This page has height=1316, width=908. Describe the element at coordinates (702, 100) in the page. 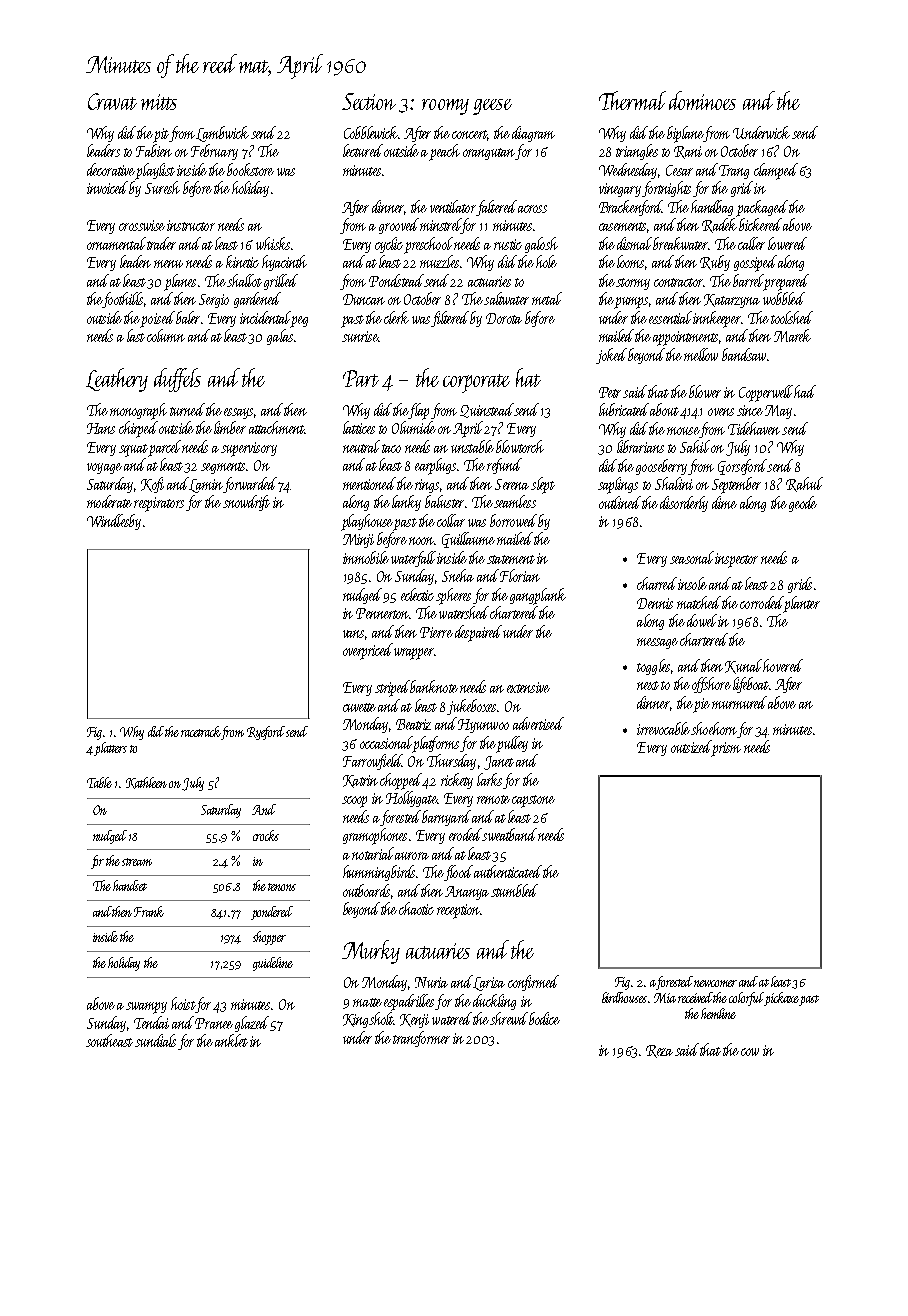

I see `dominoes` at that location.
